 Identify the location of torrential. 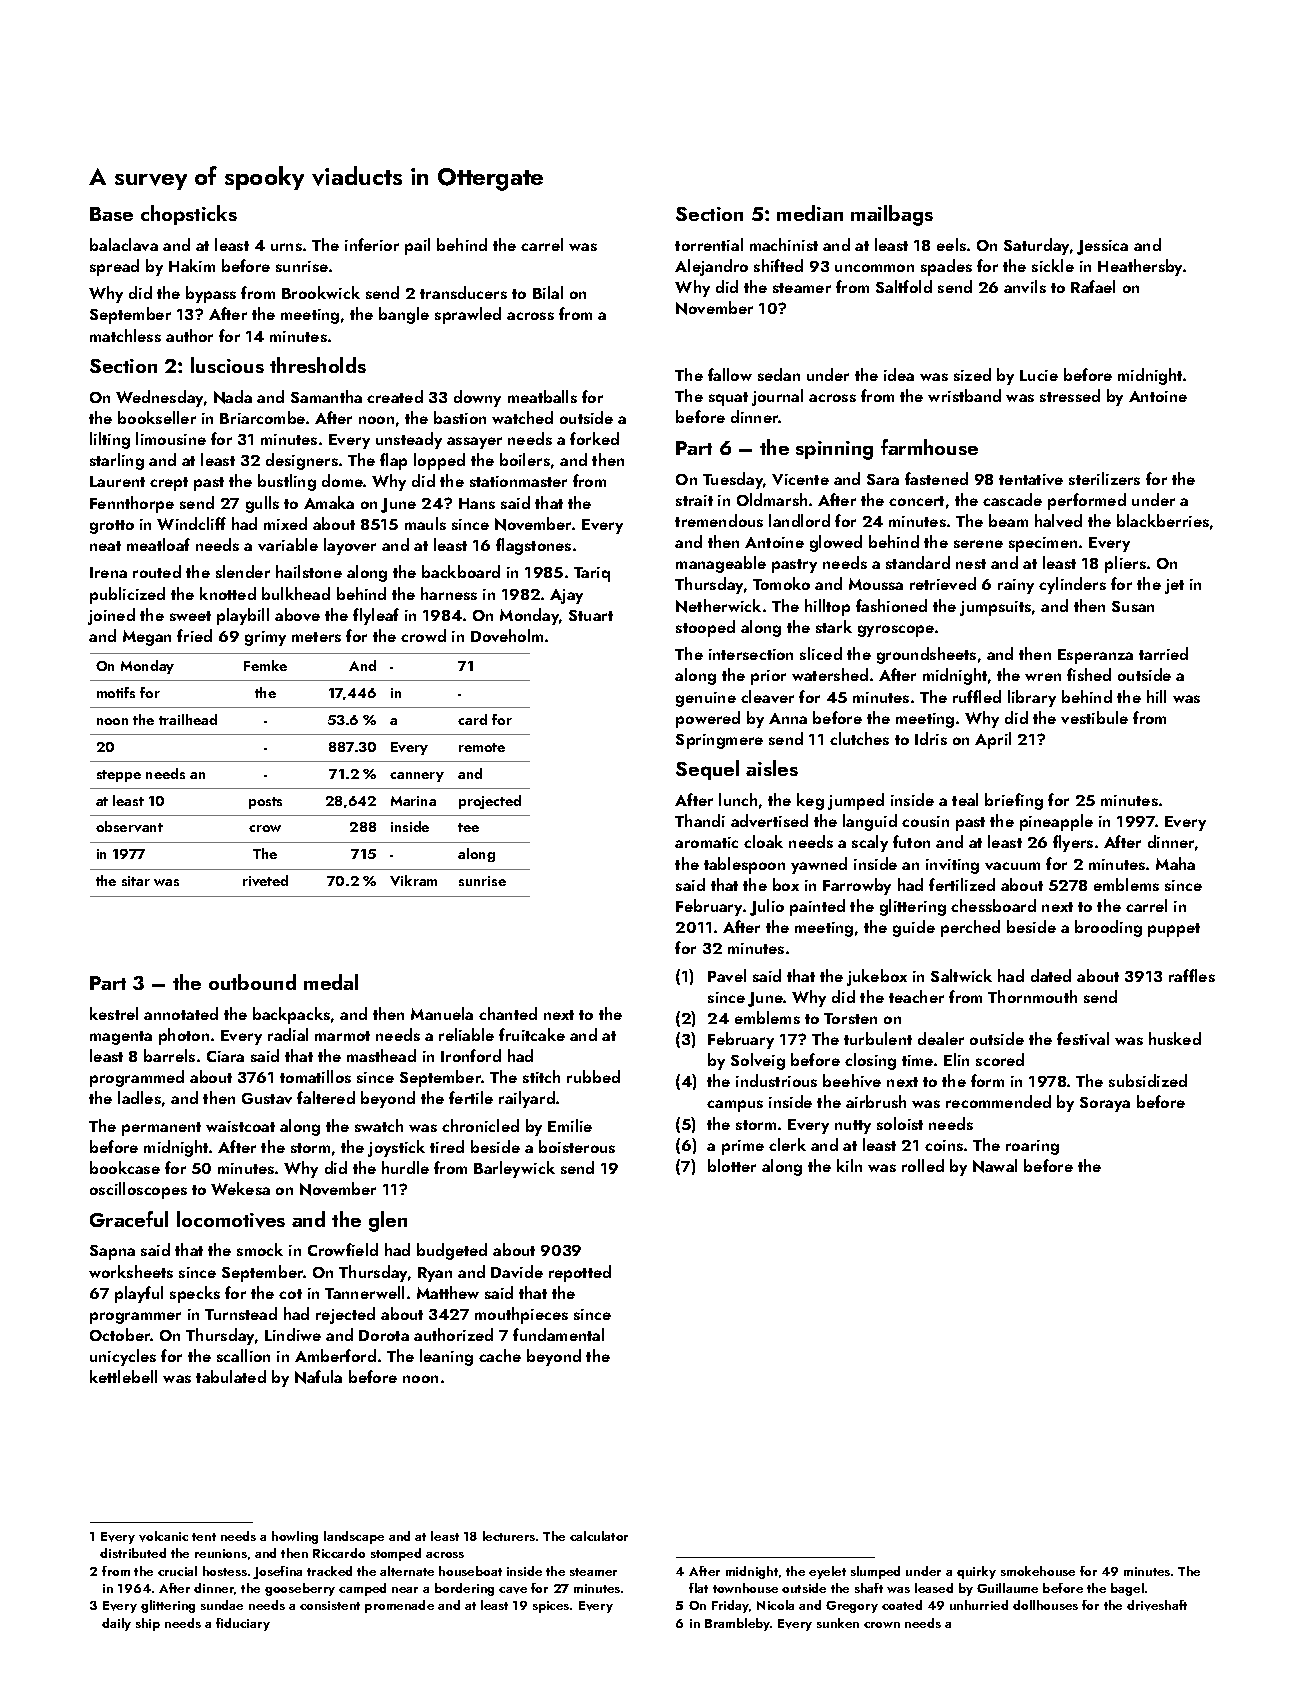
(709, 244).
